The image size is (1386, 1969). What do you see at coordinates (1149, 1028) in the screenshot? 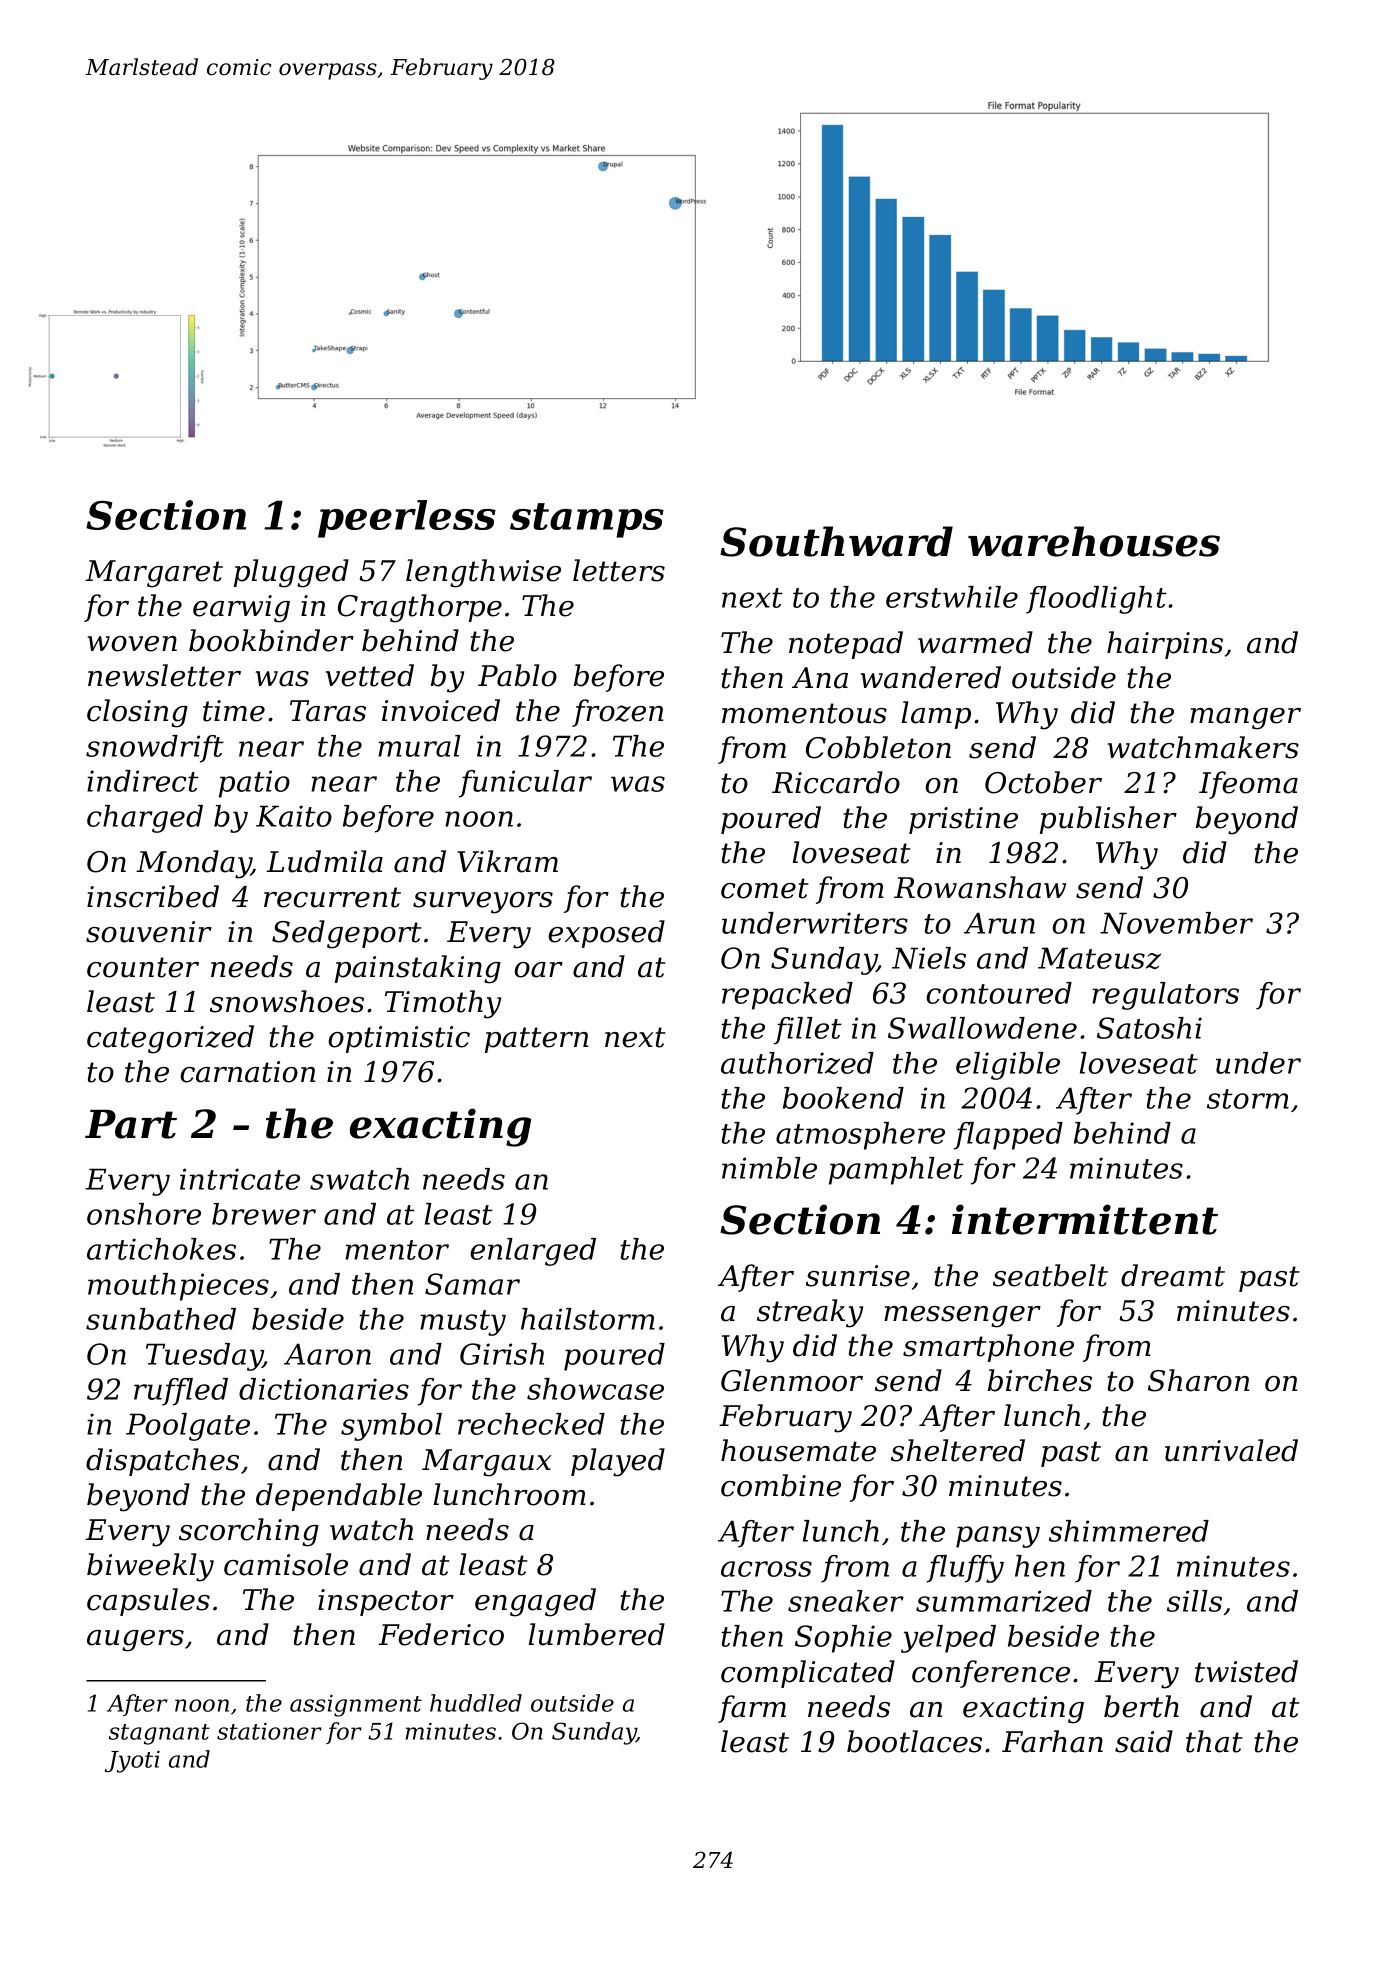
I see `Satoshi` at bounding box center [1149, 1028].
